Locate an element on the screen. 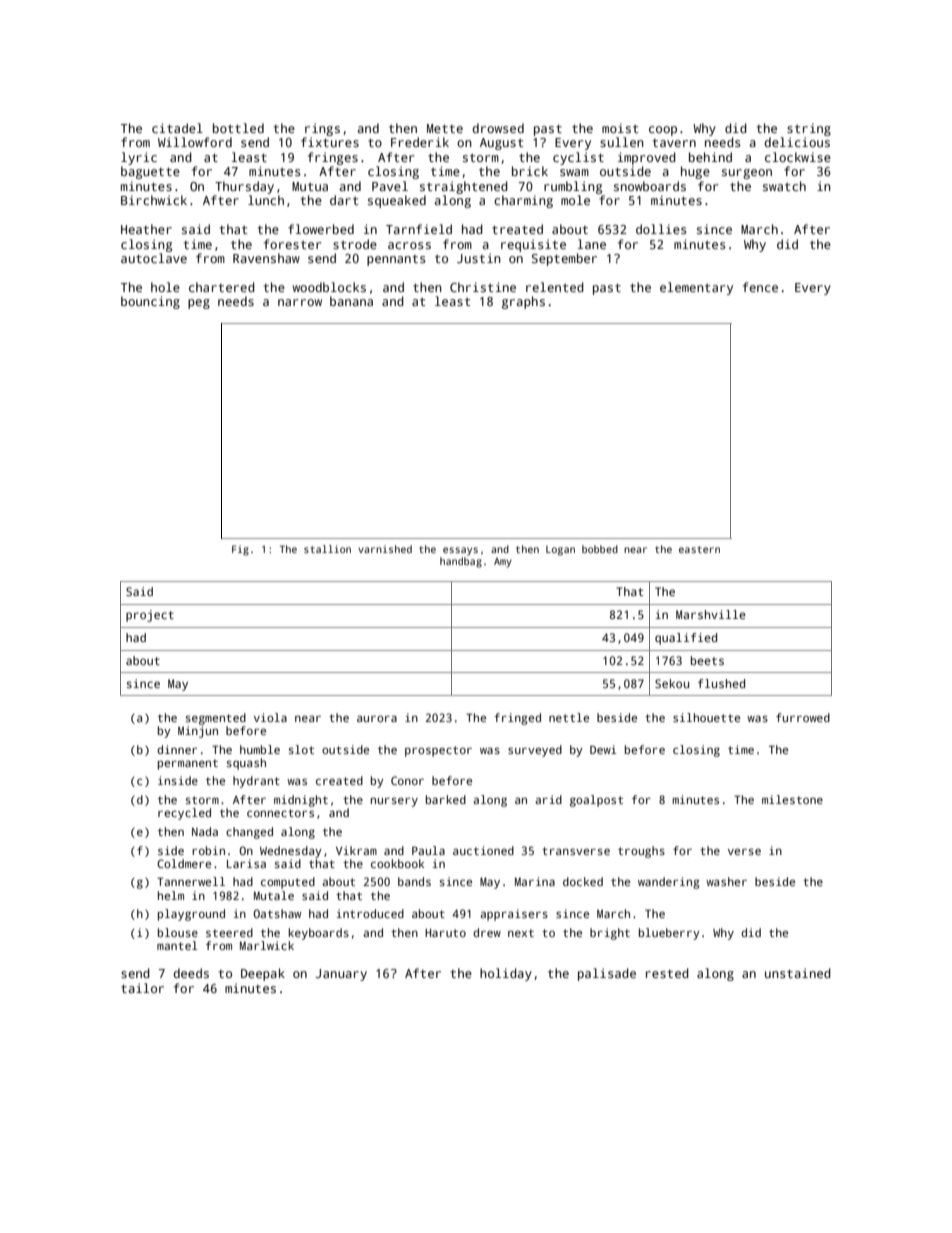  Fig is located at coordinates (240, 550).
